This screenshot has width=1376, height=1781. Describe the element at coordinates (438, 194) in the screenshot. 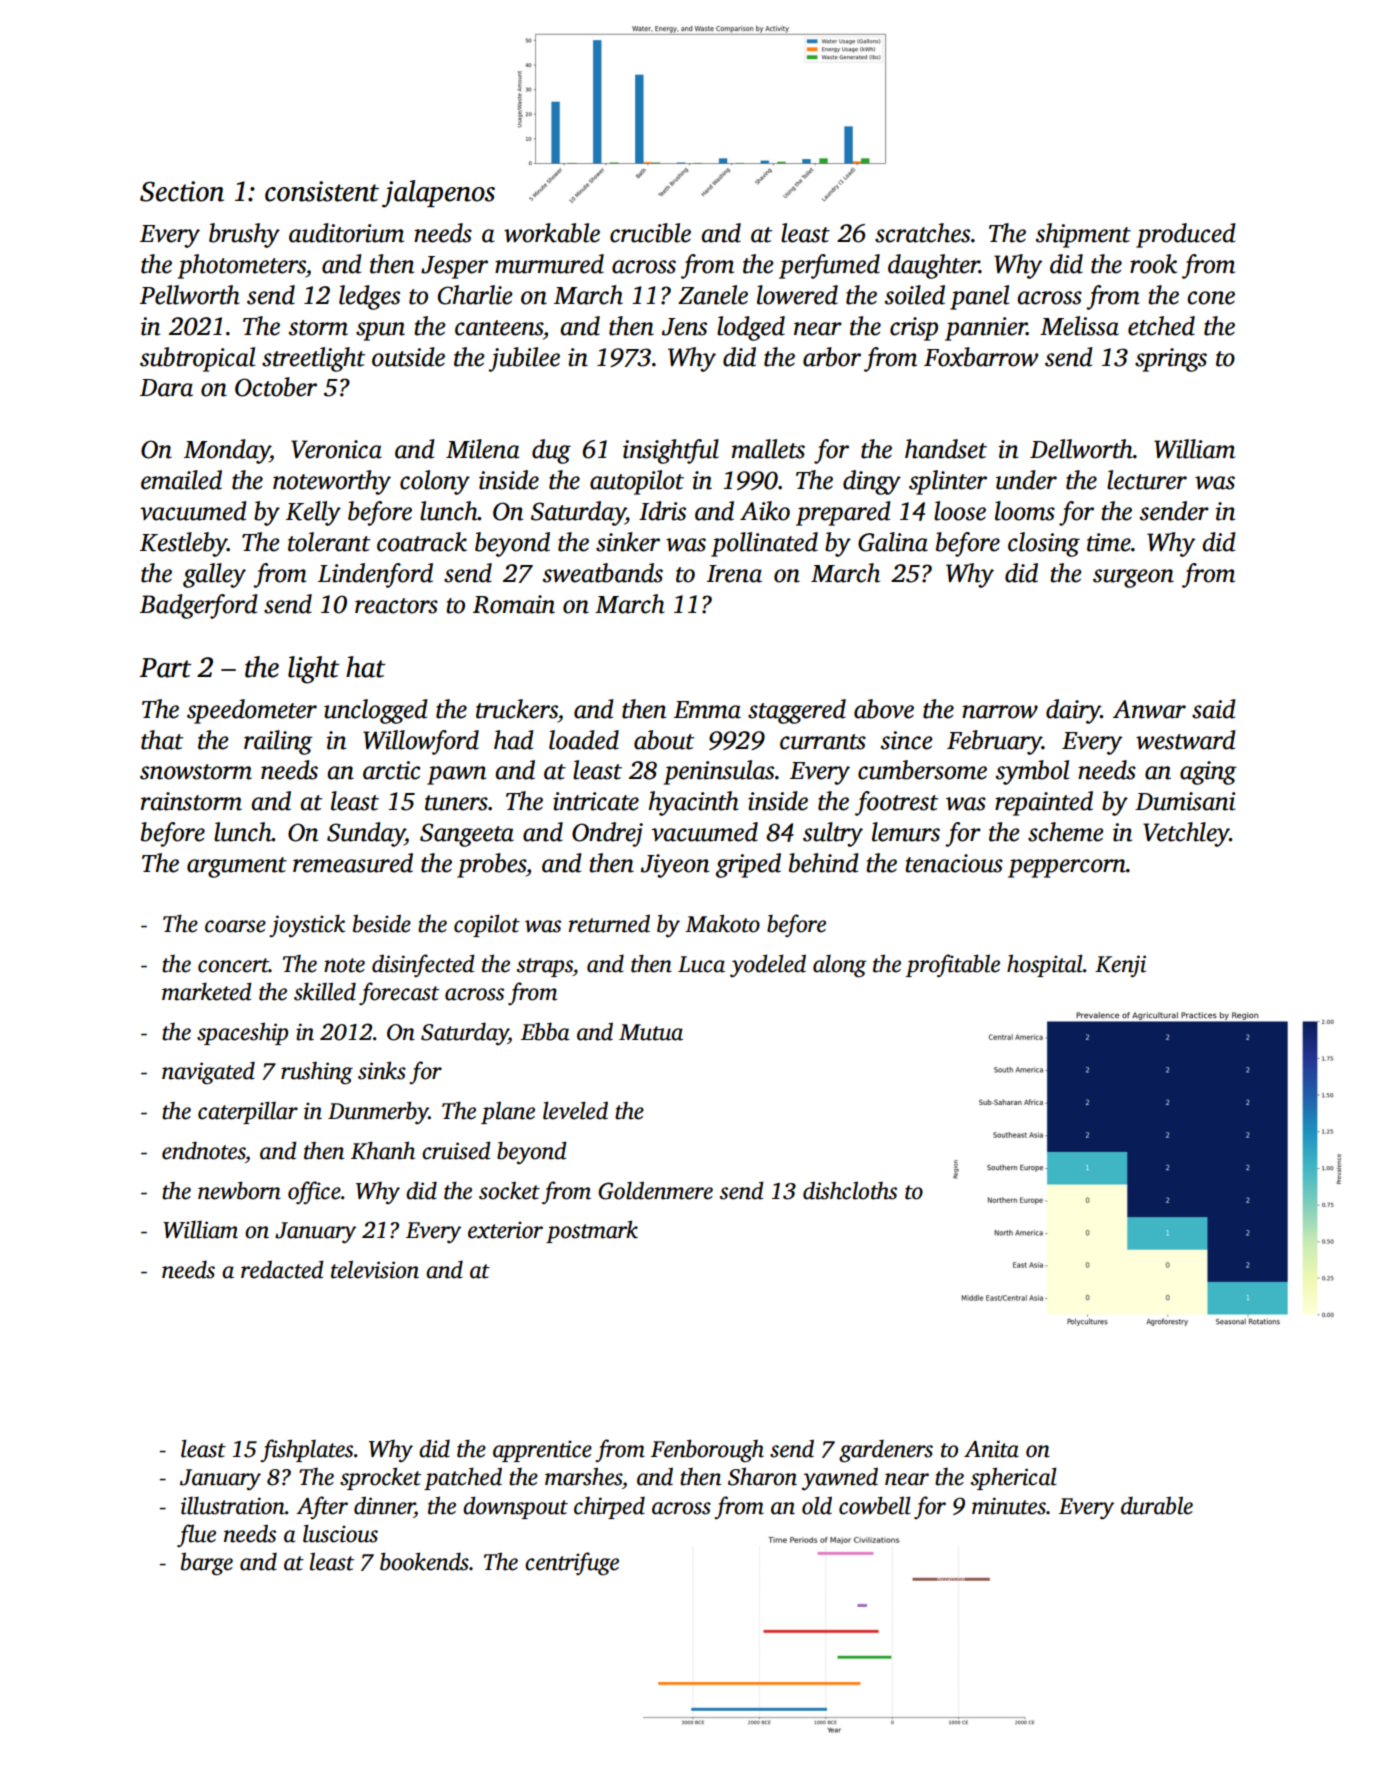

I see `jalapenos` at that location.
